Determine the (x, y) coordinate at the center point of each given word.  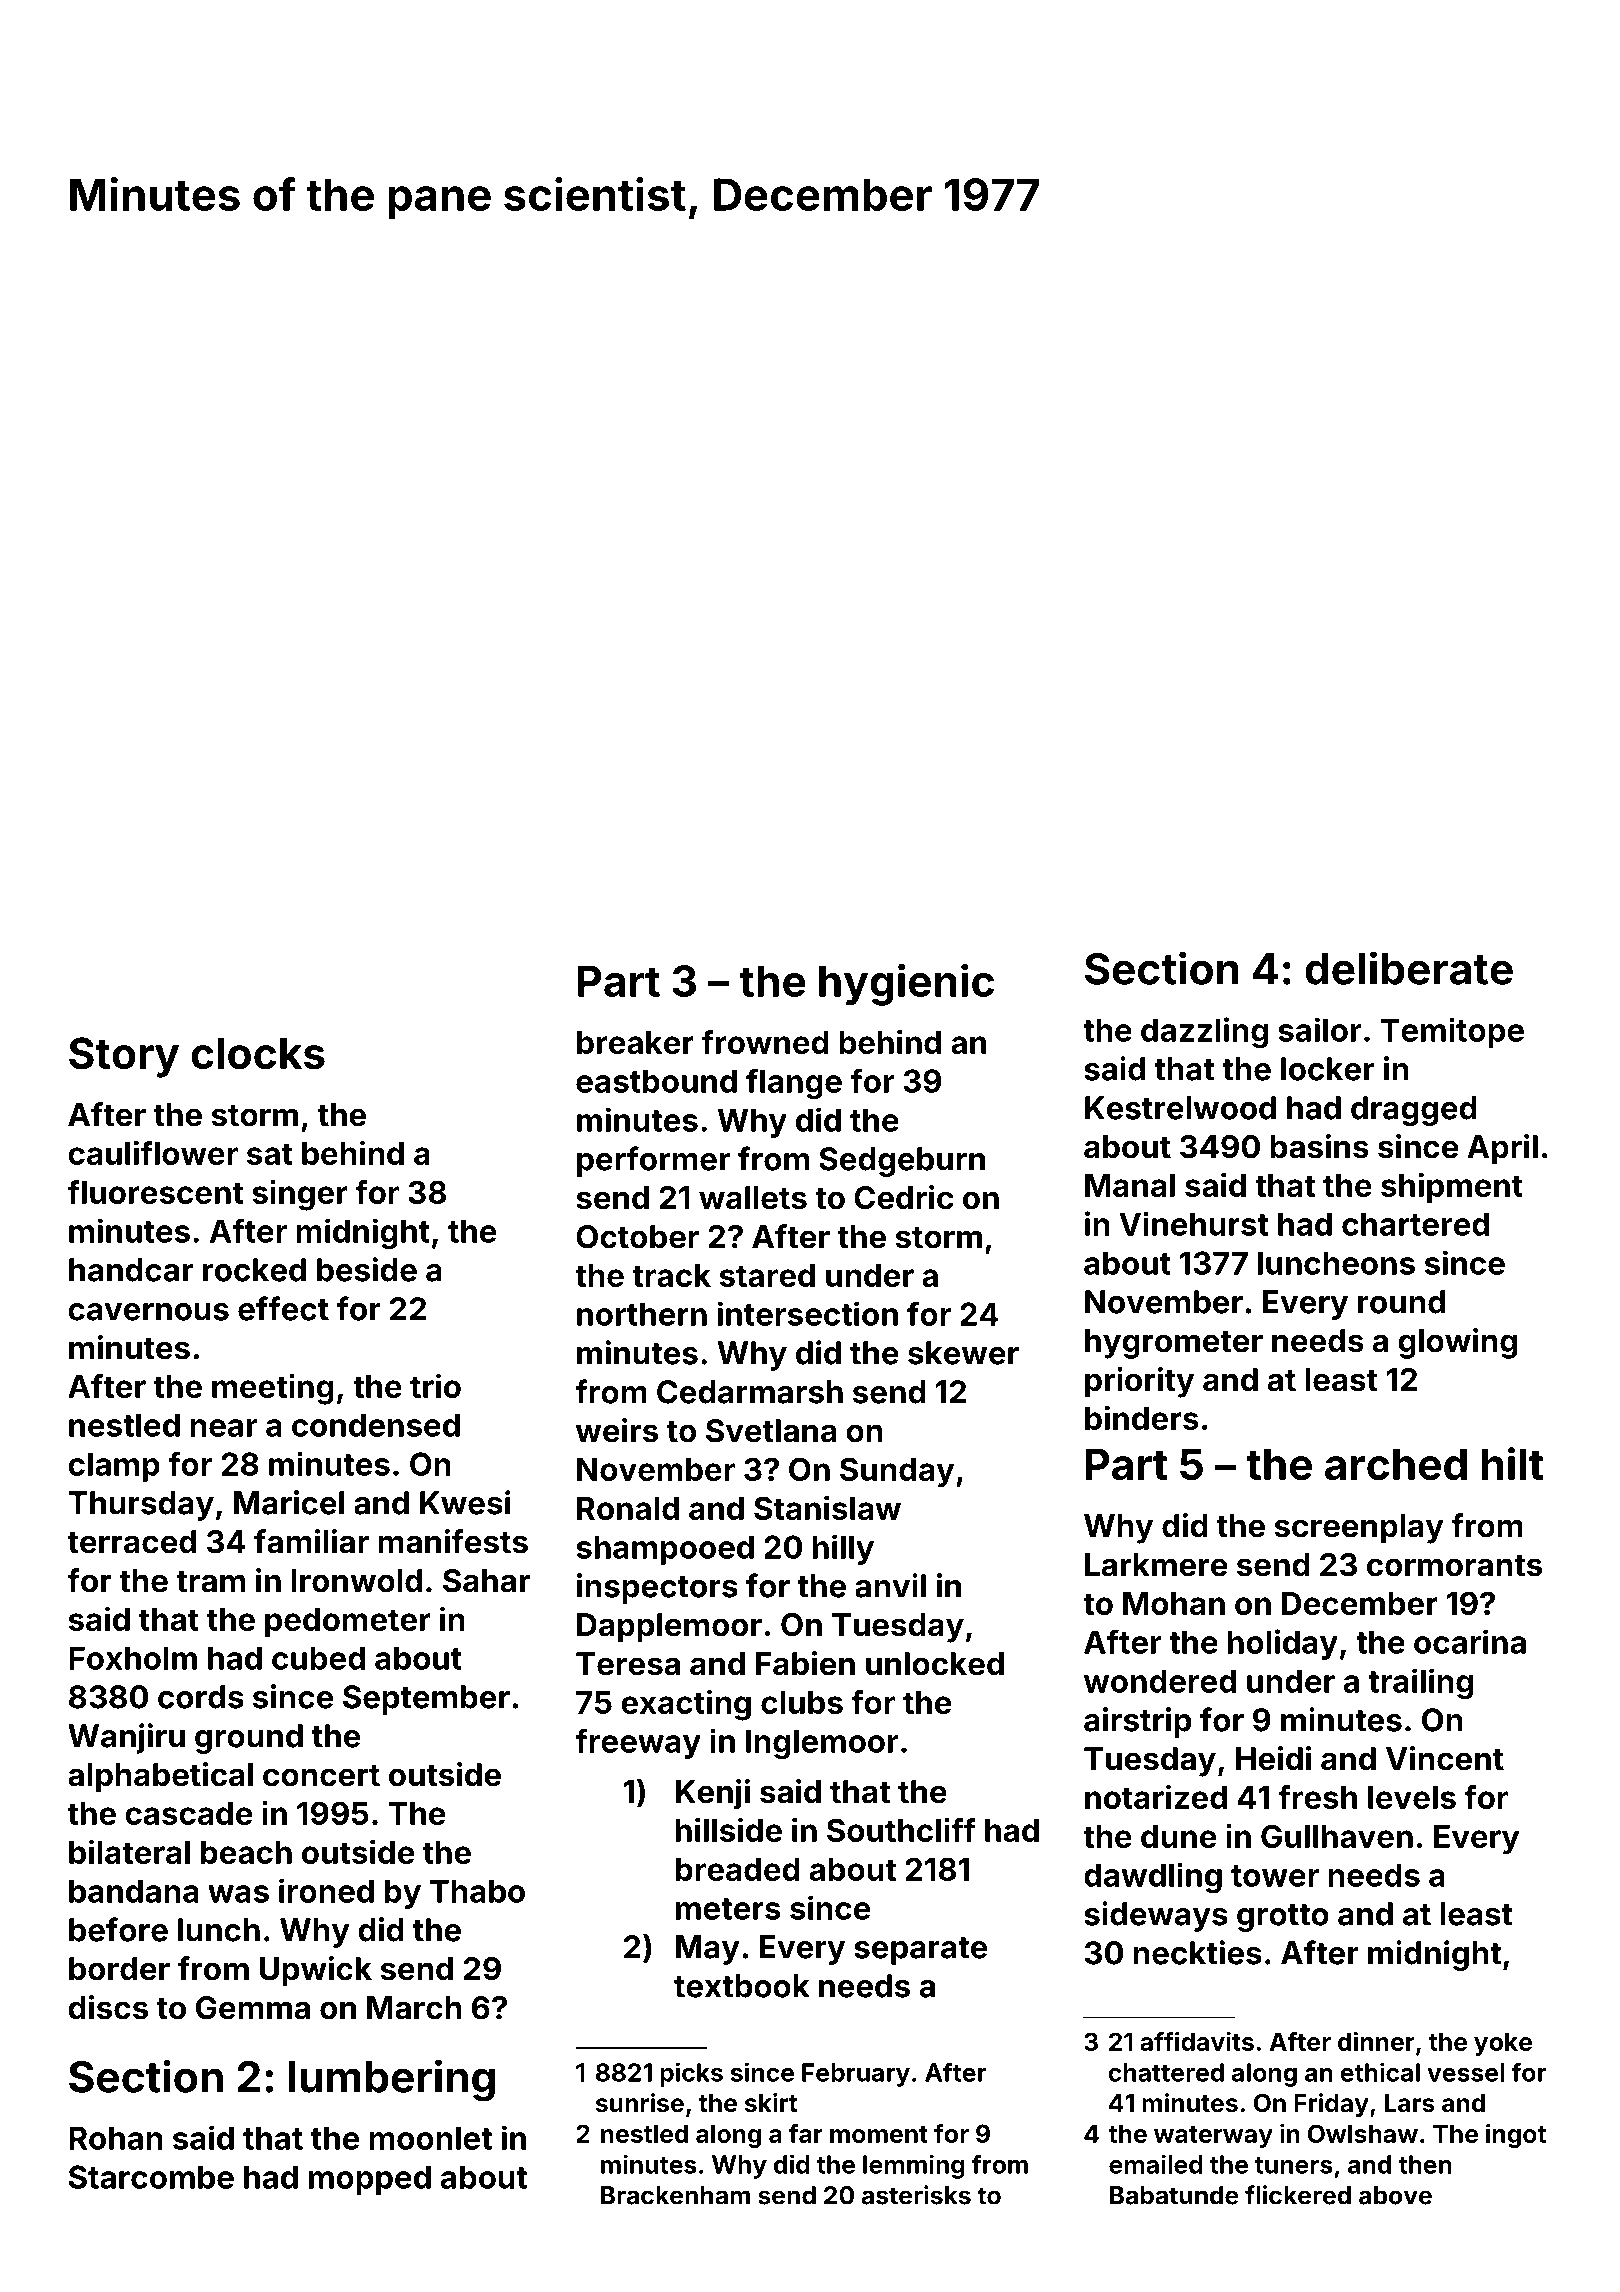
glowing (1457, 1343)
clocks (258, 1053)
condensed (376, 1425)
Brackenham (675, 2195)
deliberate (1409, 968)
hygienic (906, 985)
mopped (370, 2180)
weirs (617, 1430)
